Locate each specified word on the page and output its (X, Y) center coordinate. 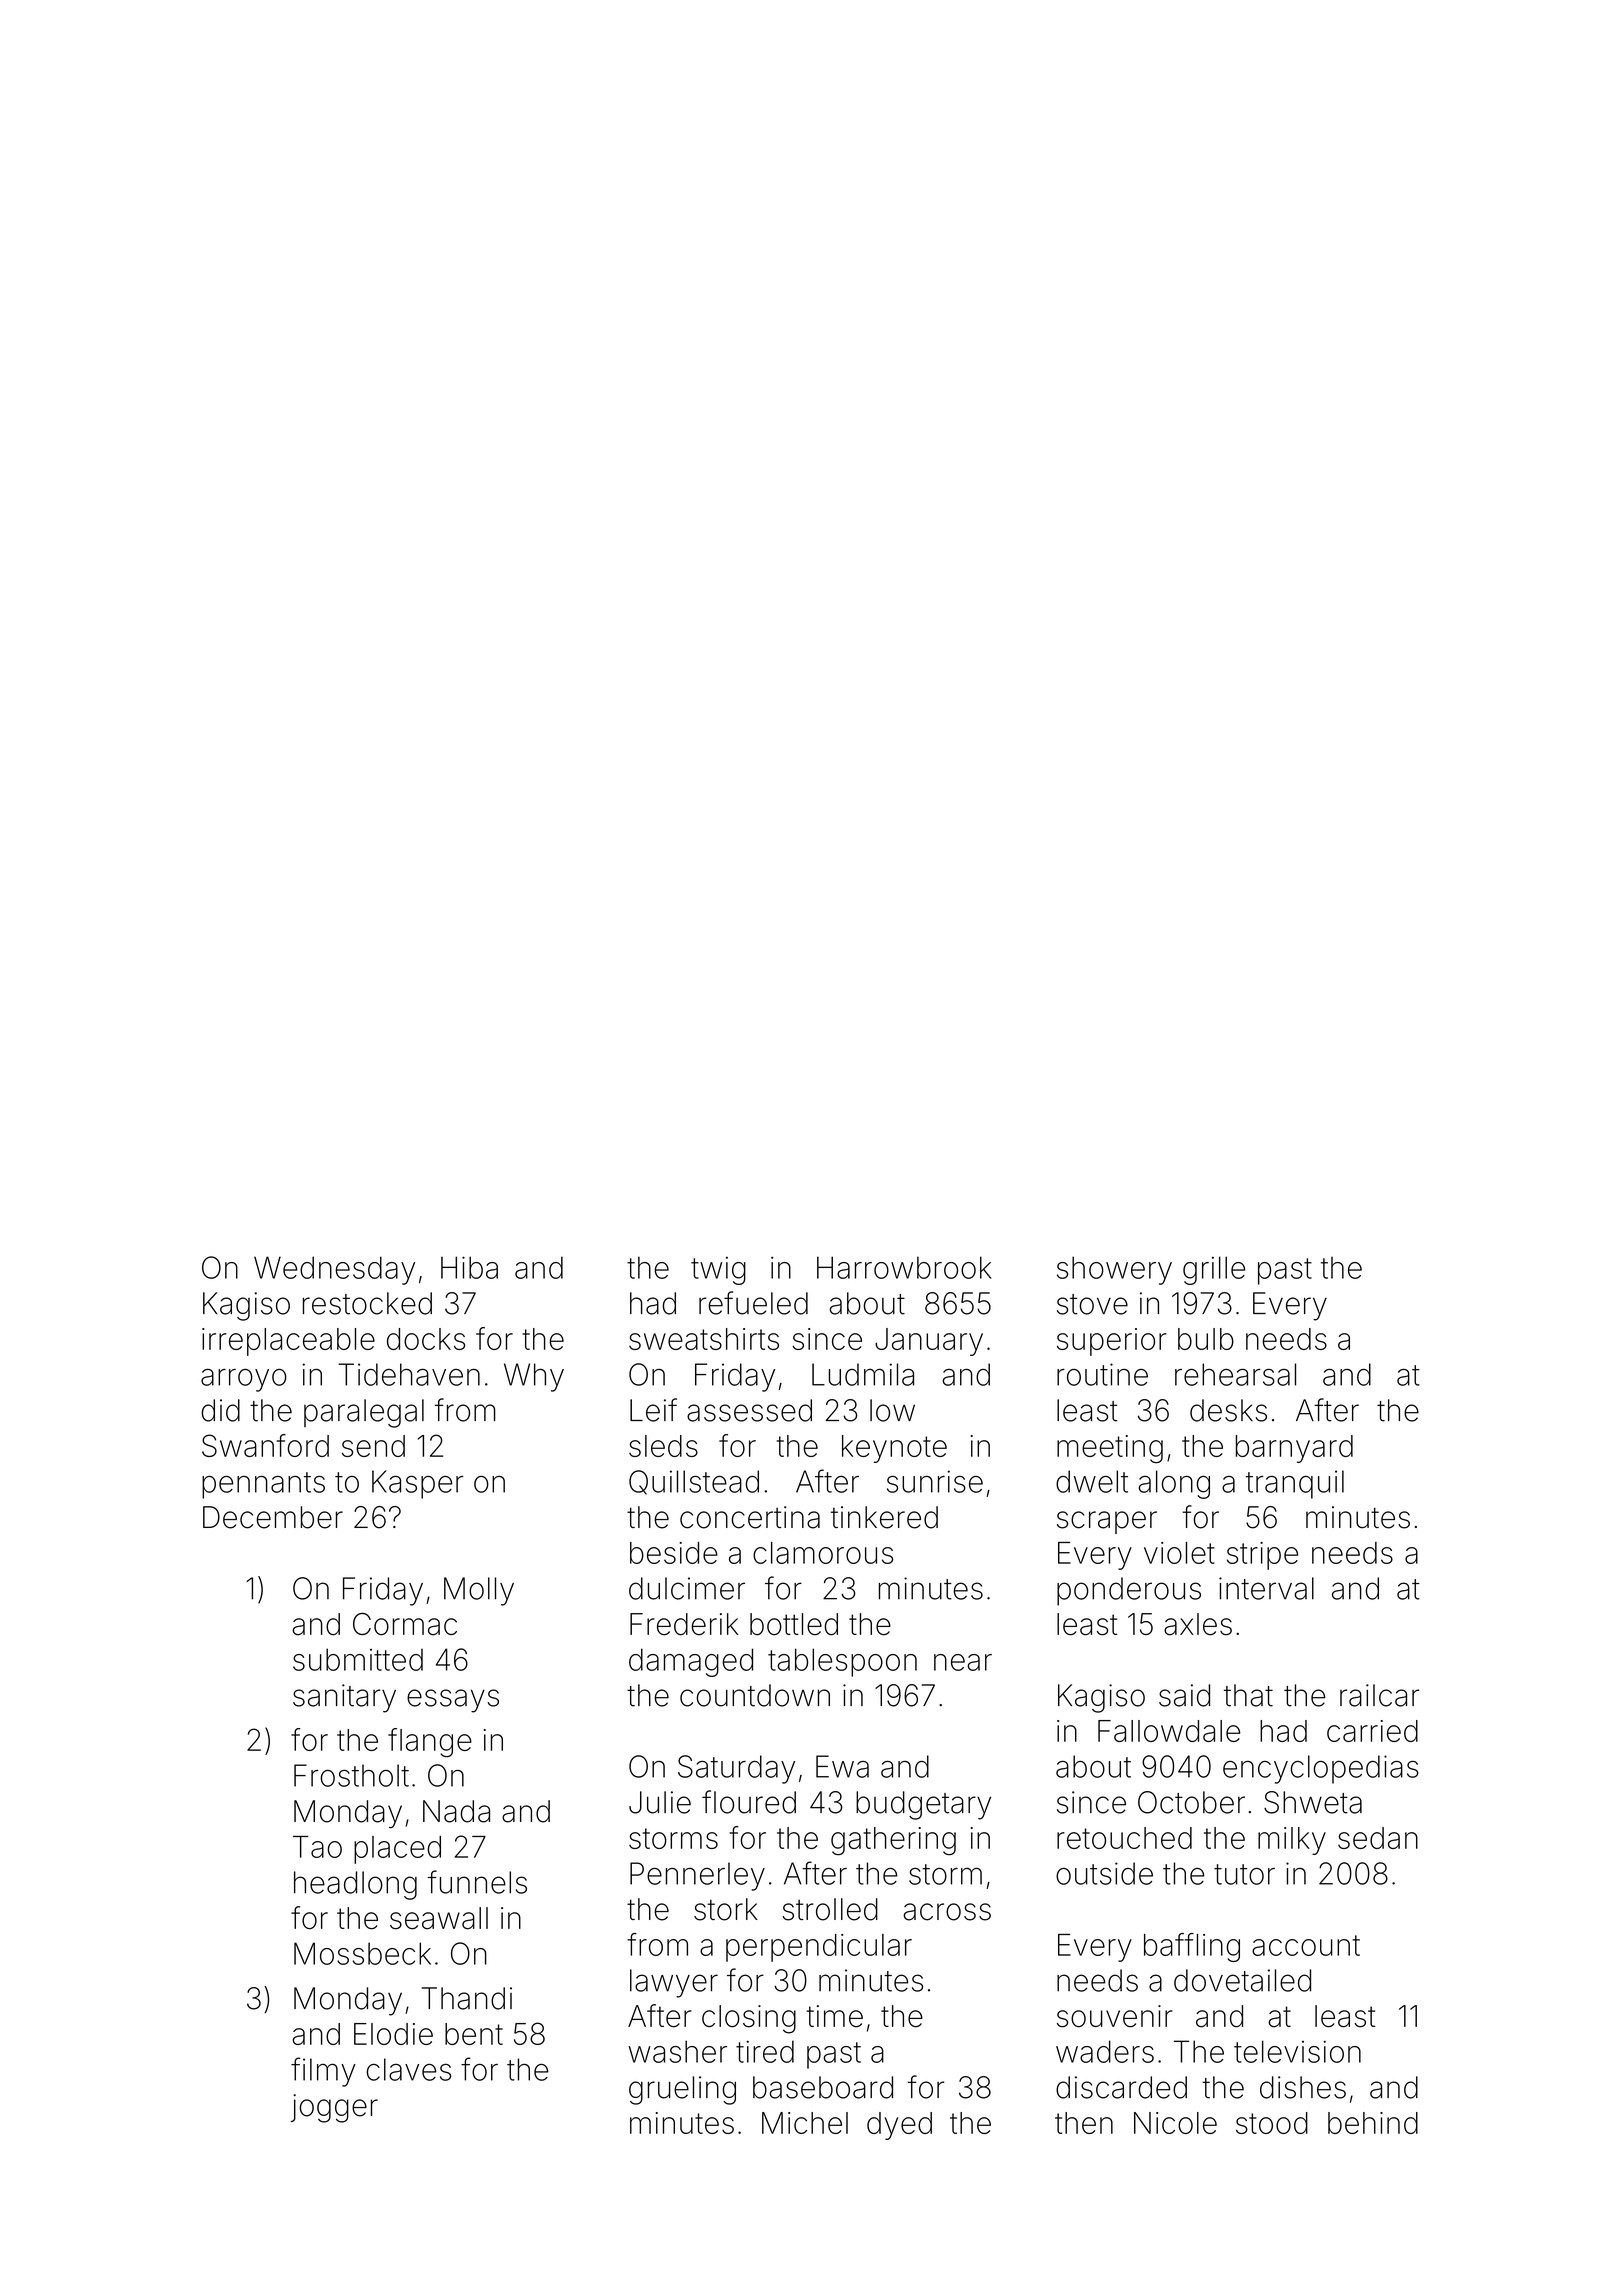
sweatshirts (704, 1339)
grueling (682, 2090)
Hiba (469, 1267)
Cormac (405, 1624)
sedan (1378, 1838)
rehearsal (1235, 1374)
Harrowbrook (904, 1267)
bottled (794, 1624)
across (947, 1912)
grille (1214, 1270)
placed (397, 1850)
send (373, 1446)
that (1248, 1695)
